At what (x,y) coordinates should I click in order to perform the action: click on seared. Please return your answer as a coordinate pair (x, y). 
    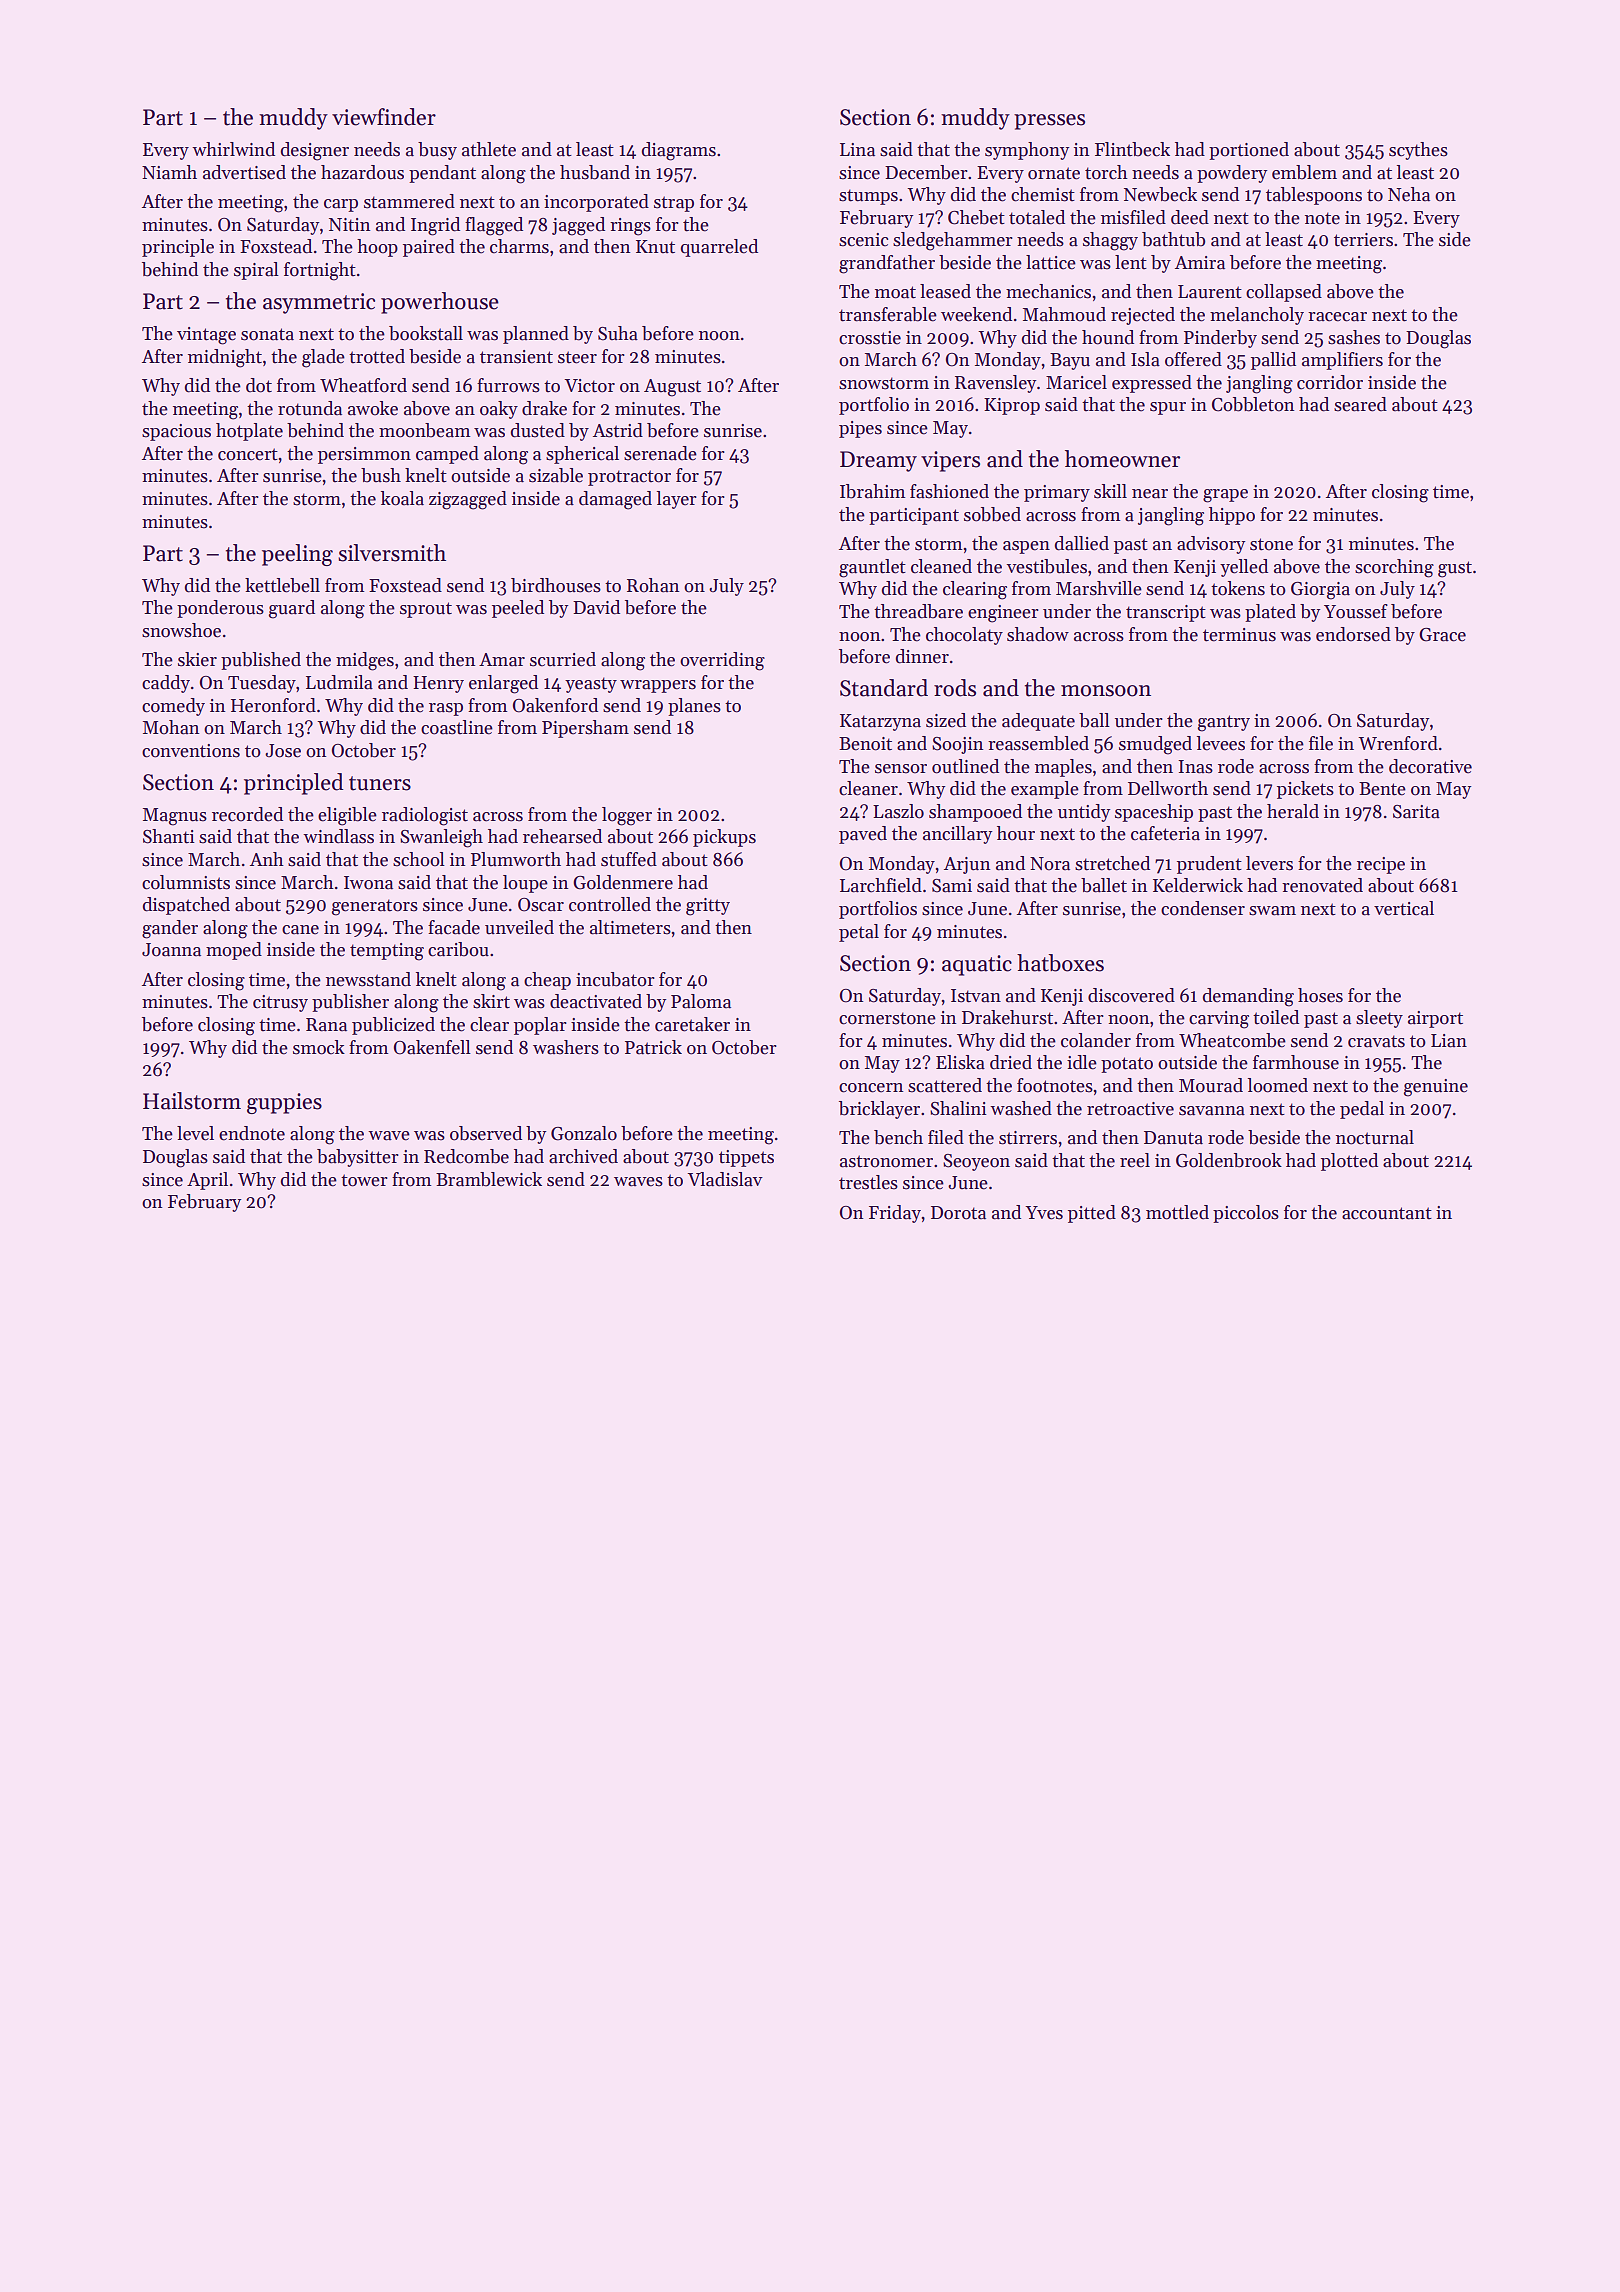
    Looking at the image, I should click on (1360, 404).
